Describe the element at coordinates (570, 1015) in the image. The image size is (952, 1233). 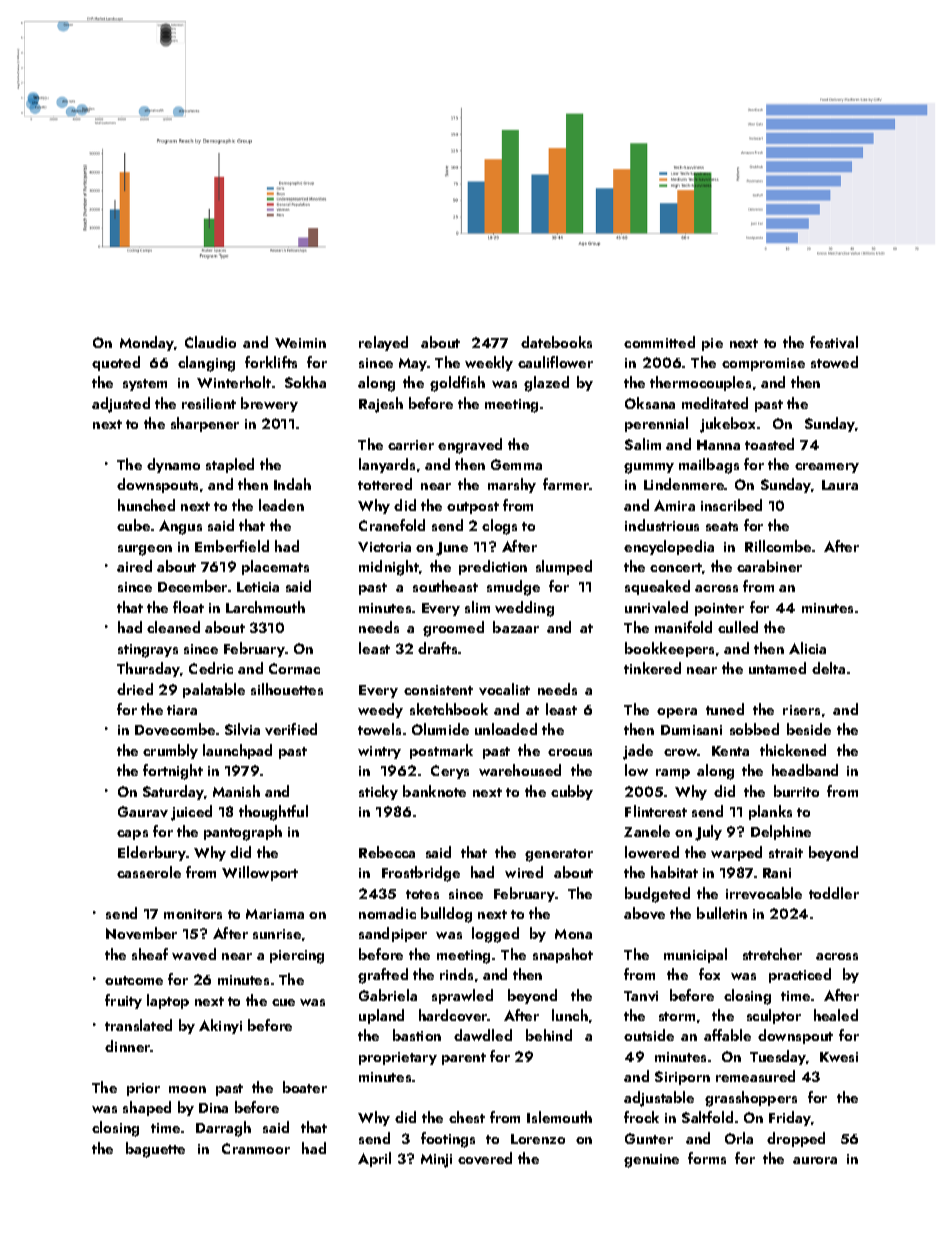
I see `lunch` at that location.
